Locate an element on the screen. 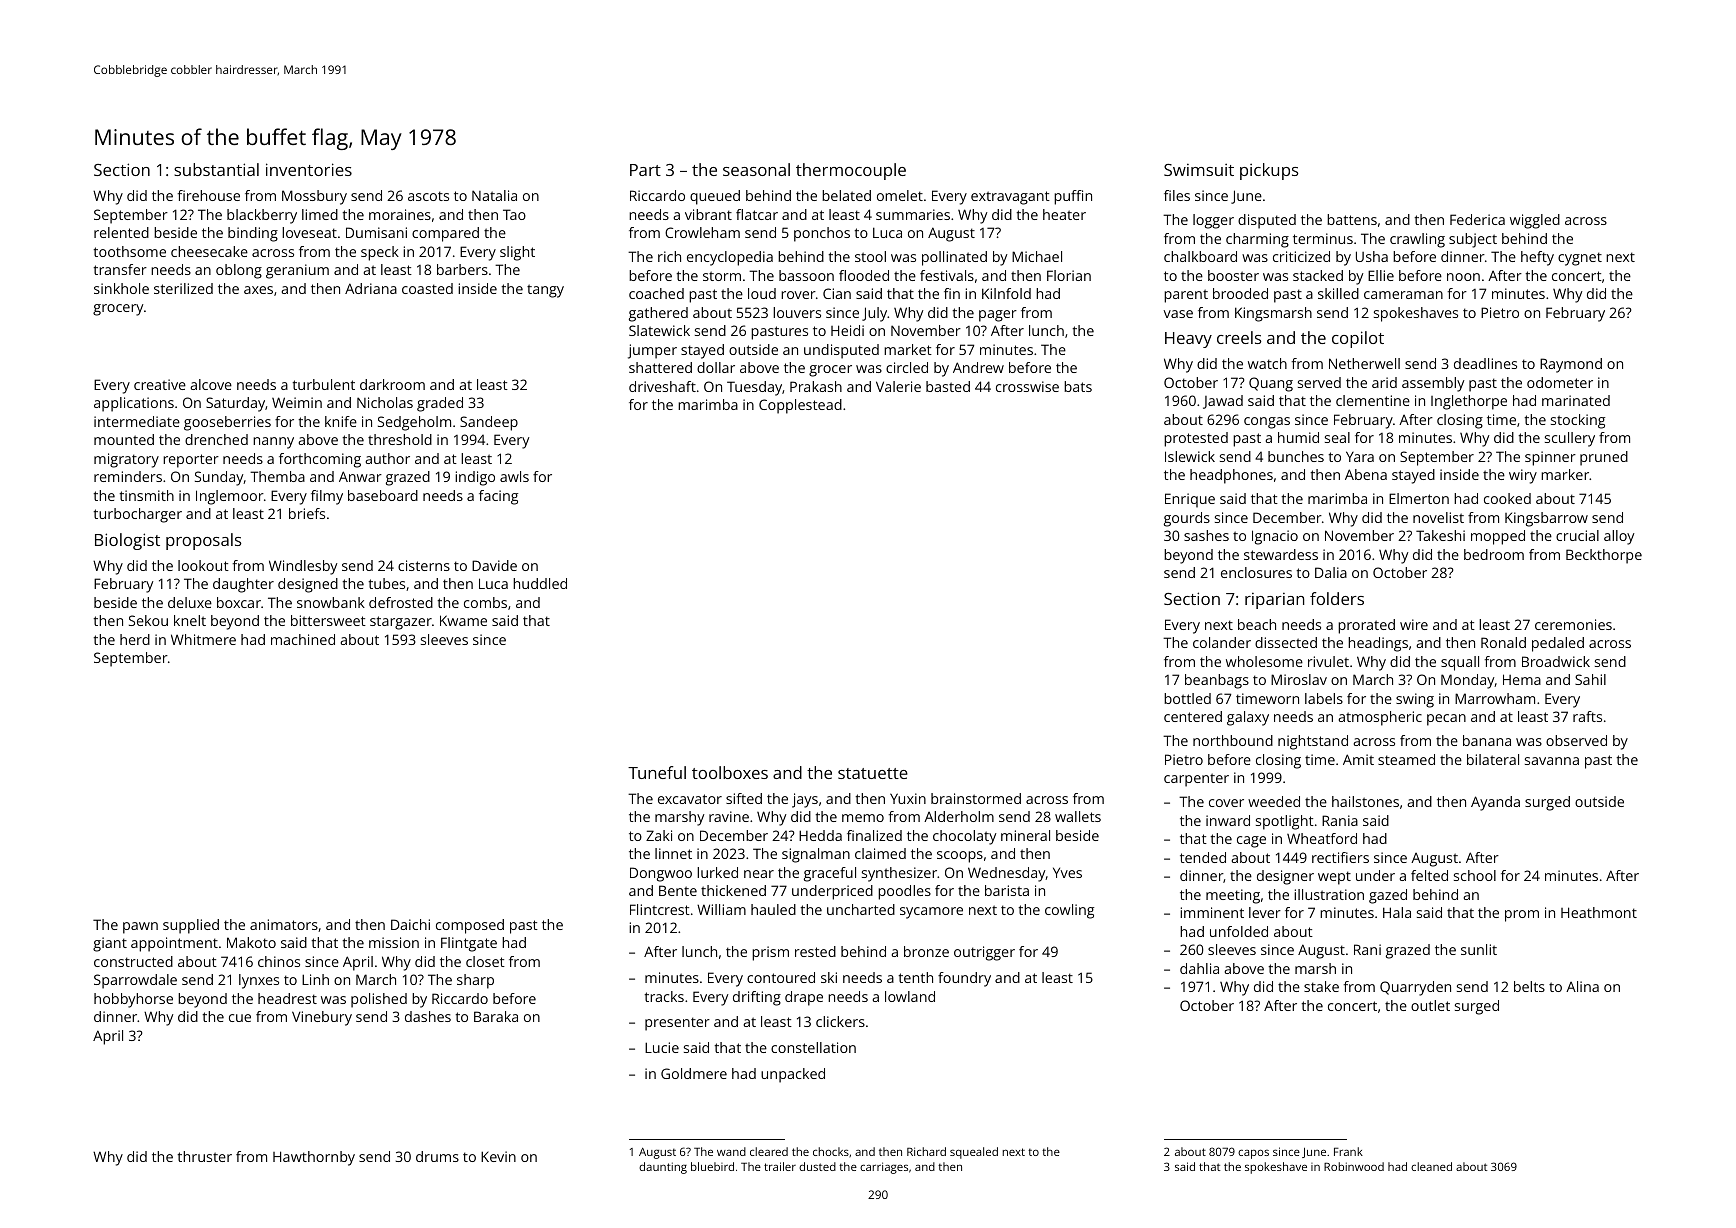 This screenshot has height=1228, width=1736. unpacked is located at coordinates (793, 1075).
